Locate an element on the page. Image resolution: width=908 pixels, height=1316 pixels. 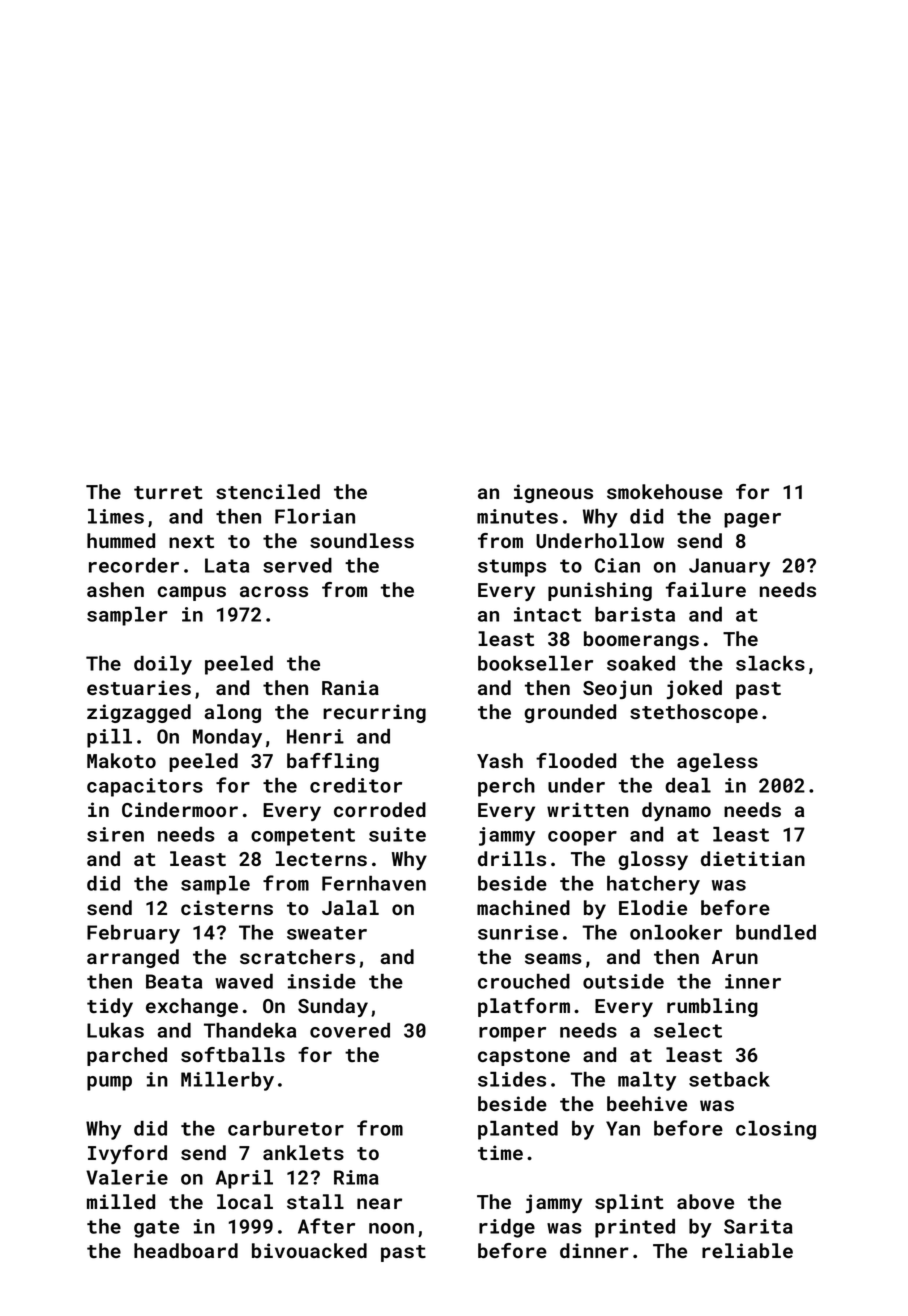
Rima is located at coordinates (356, 1177).
